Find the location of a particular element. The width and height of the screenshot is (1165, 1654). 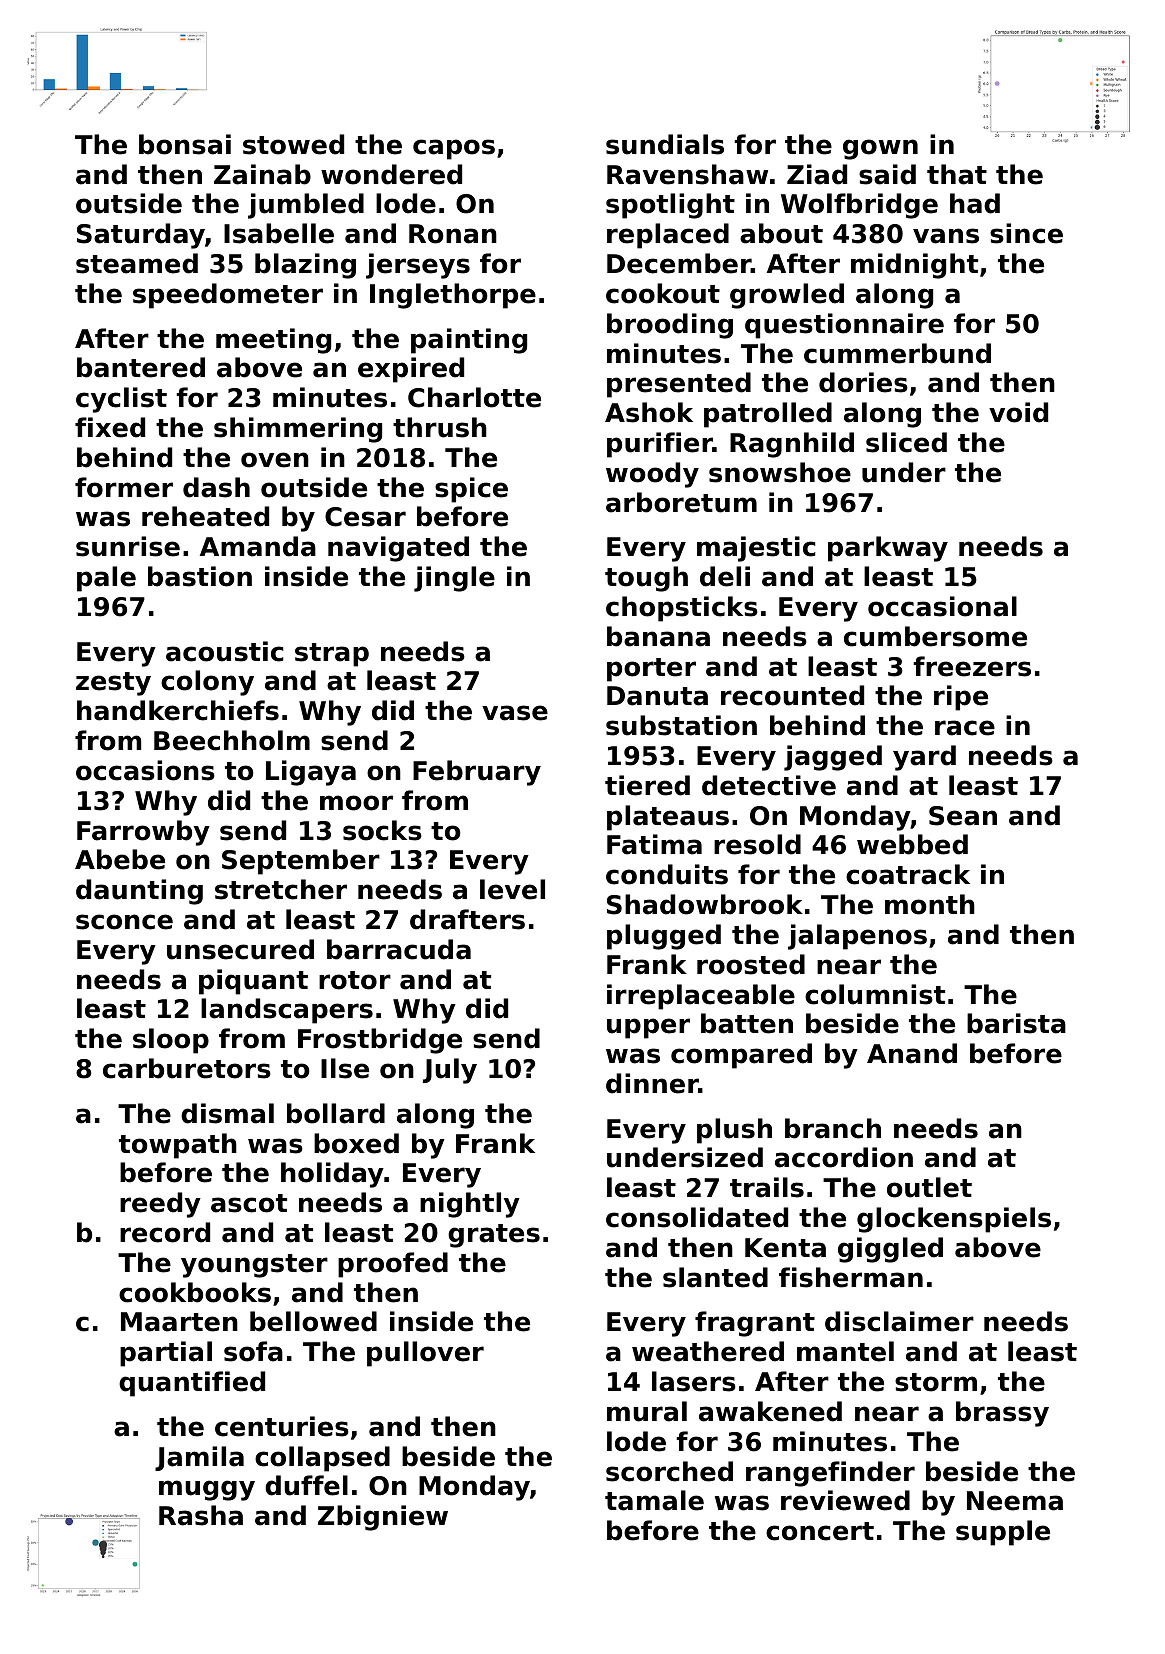

tamale is located at coordinates (654, 1500).
